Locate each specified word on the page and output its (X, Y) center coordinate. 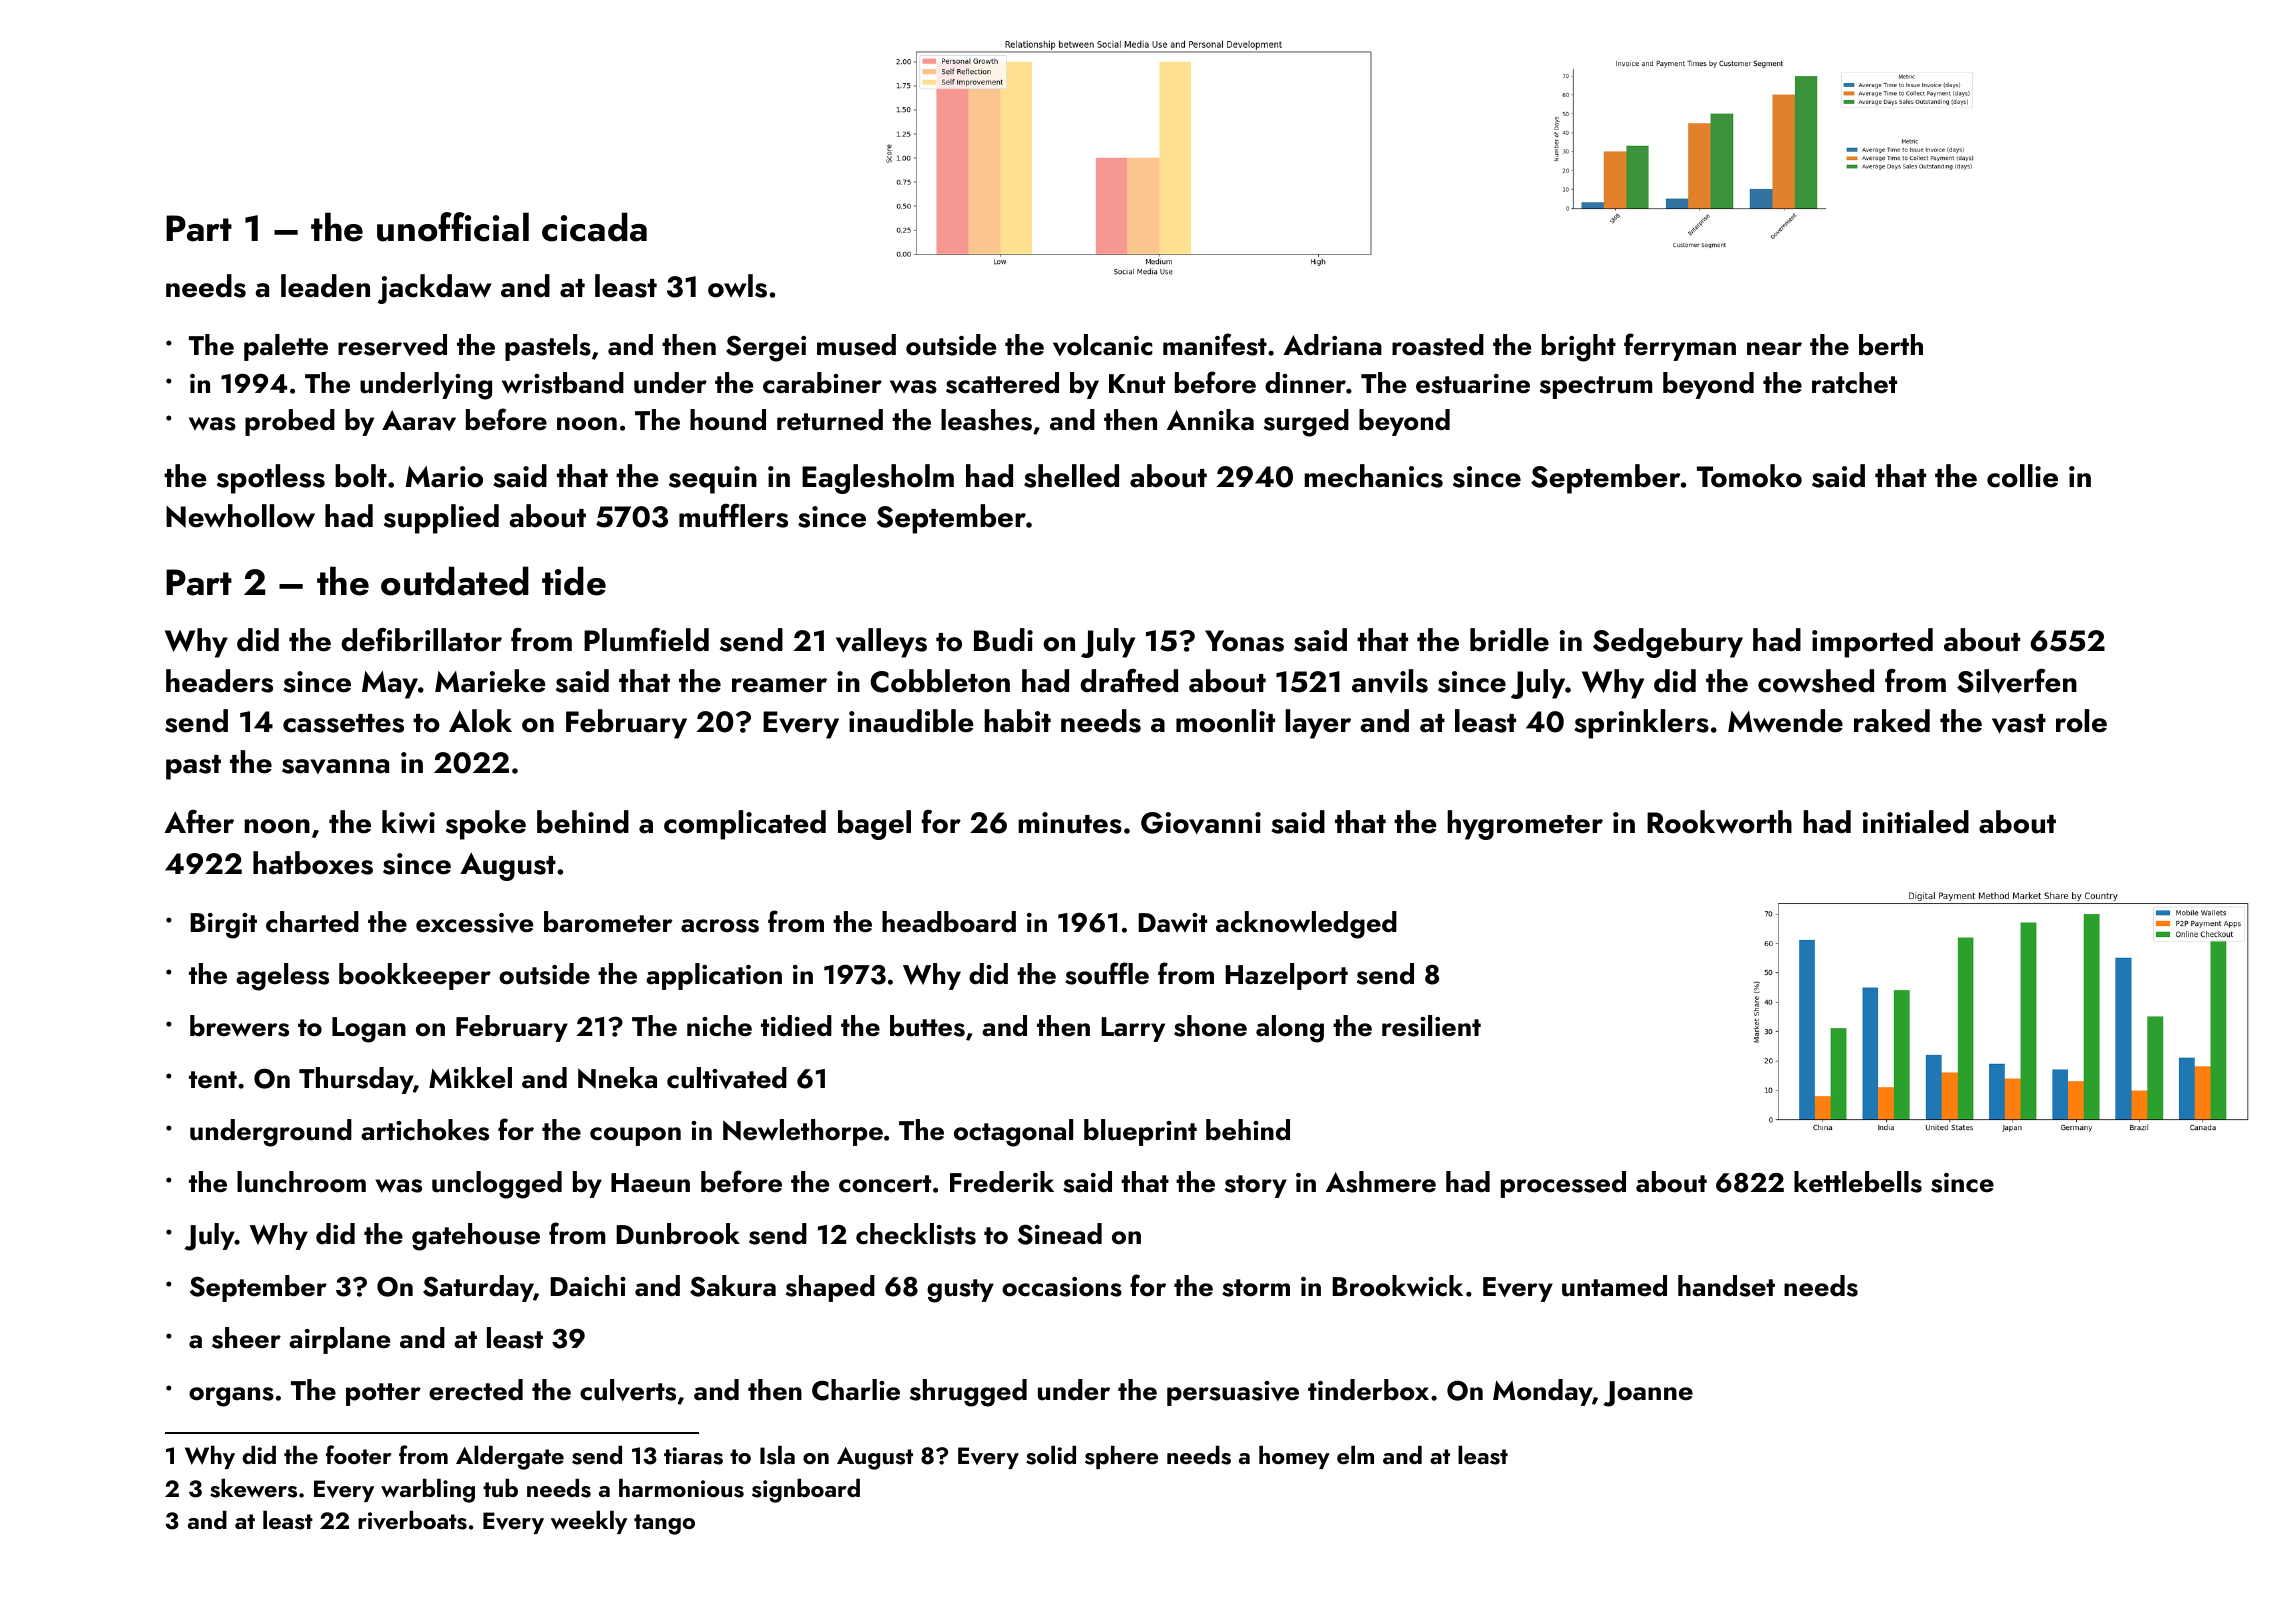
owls (737, 286)
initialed (1915, 822)
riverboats (412, 1520)
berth (1891, 345)
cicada (594, 227)
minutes (1070, 823)
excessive (474, 923)
